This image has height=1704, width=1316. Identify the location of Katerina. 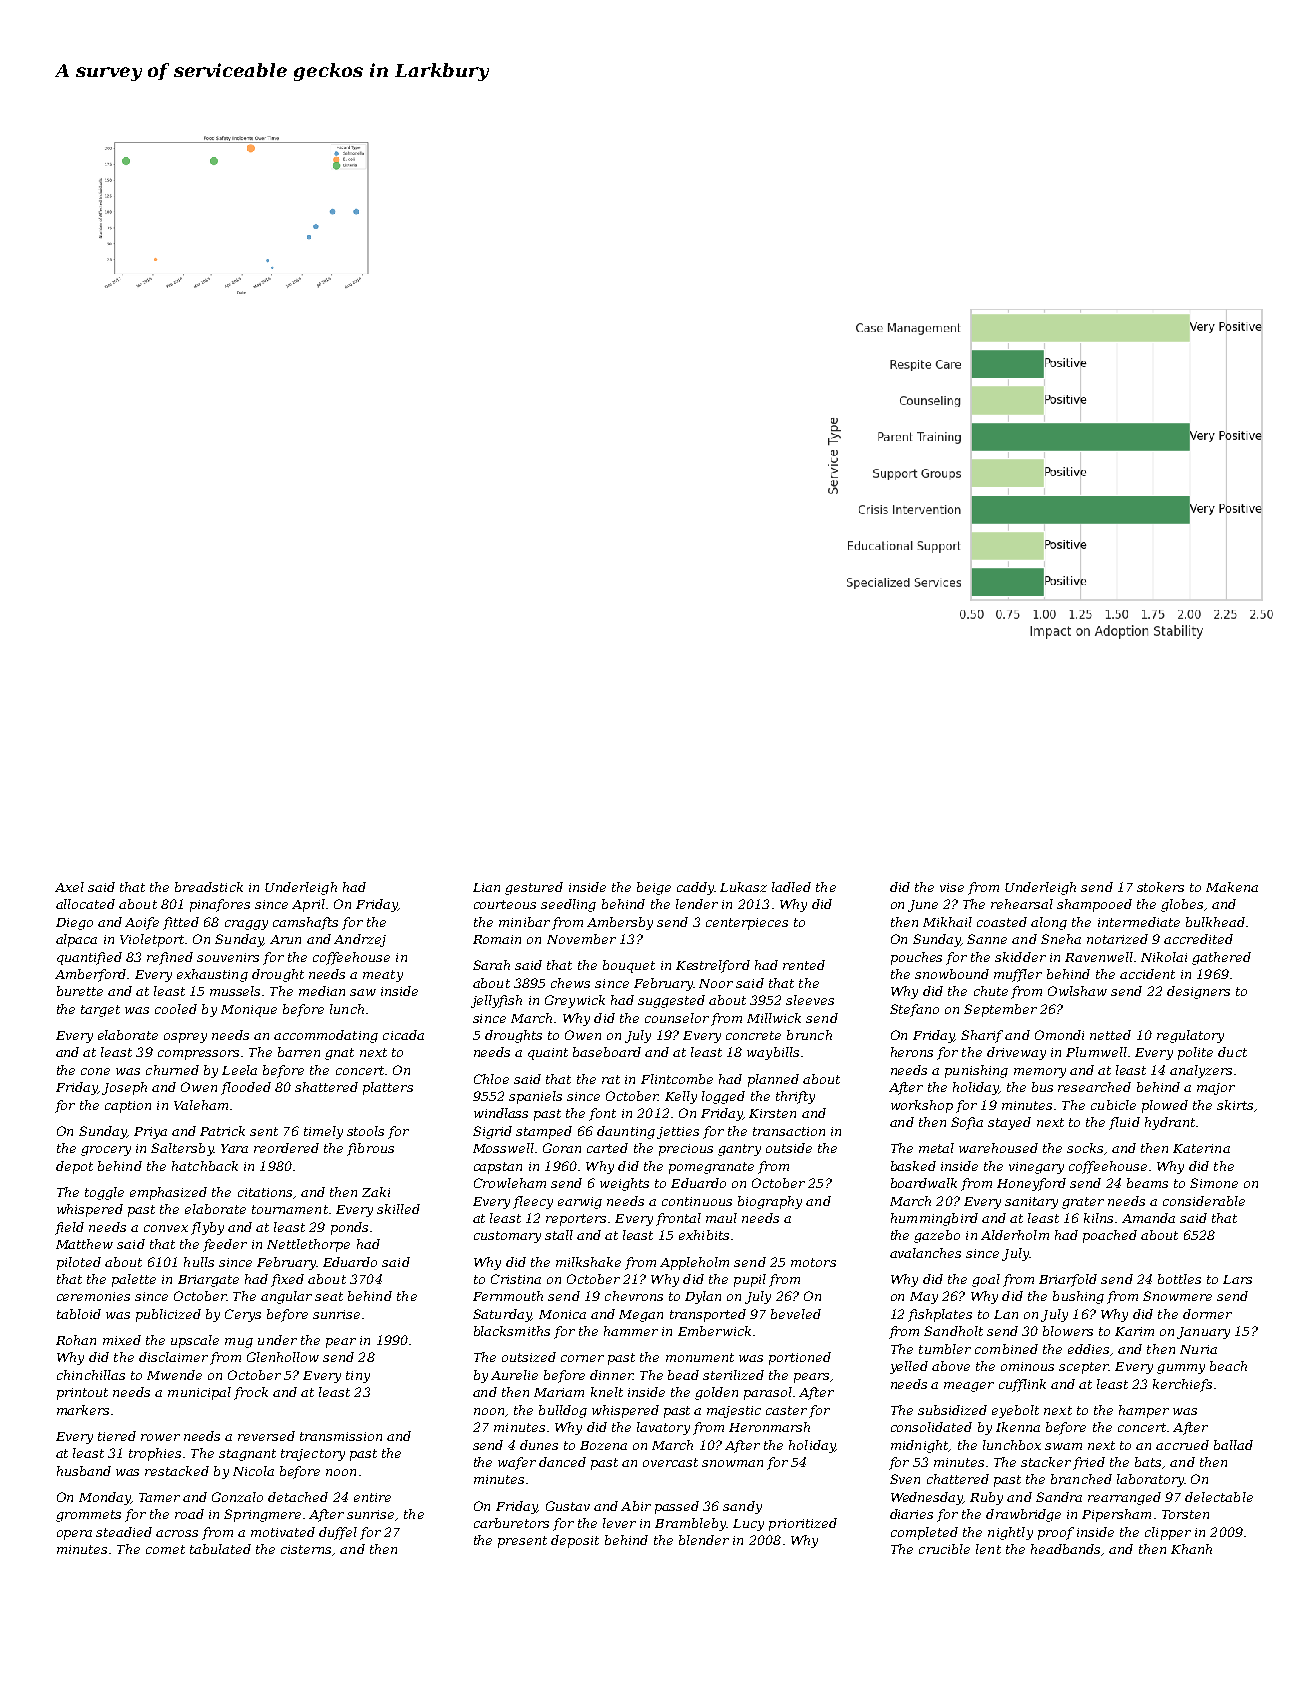
(1201, 1148).
